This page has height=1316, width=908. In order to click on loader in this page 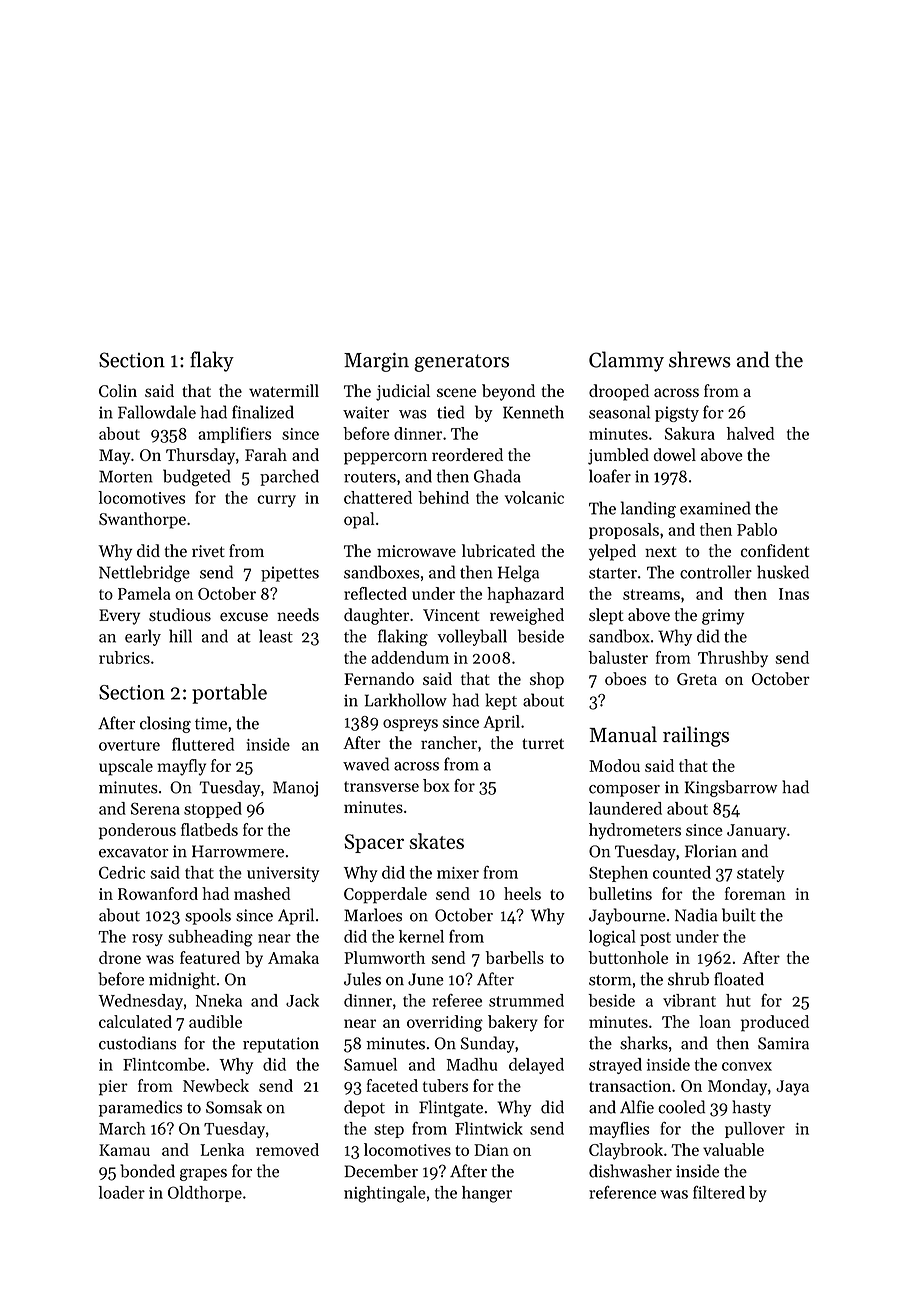, I will do `click(121, 1192)`.
